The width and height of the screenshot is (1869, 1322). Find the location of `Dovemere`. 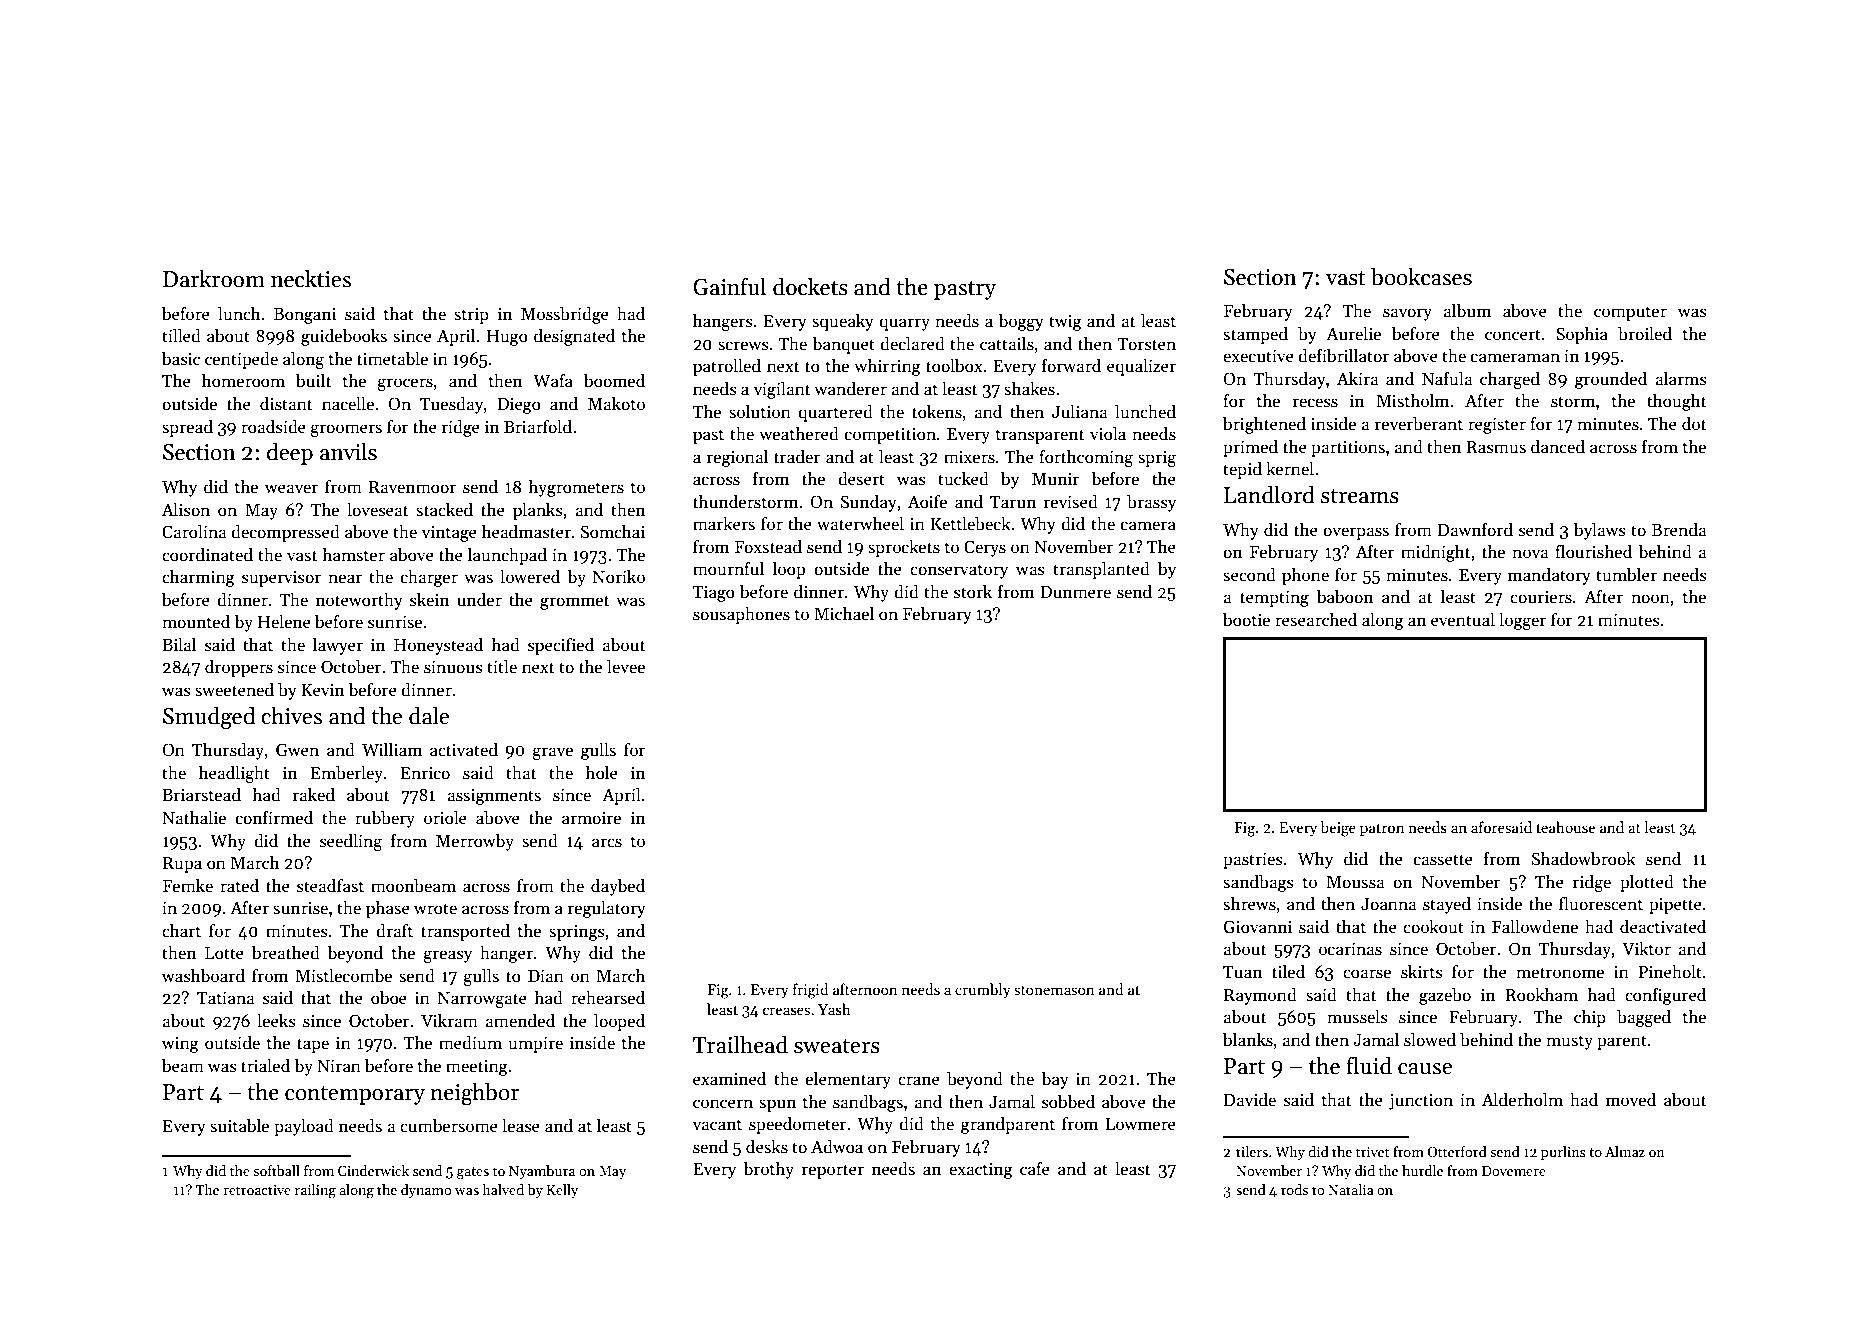

Dovemere is located at coordinates (1514, 1171).
